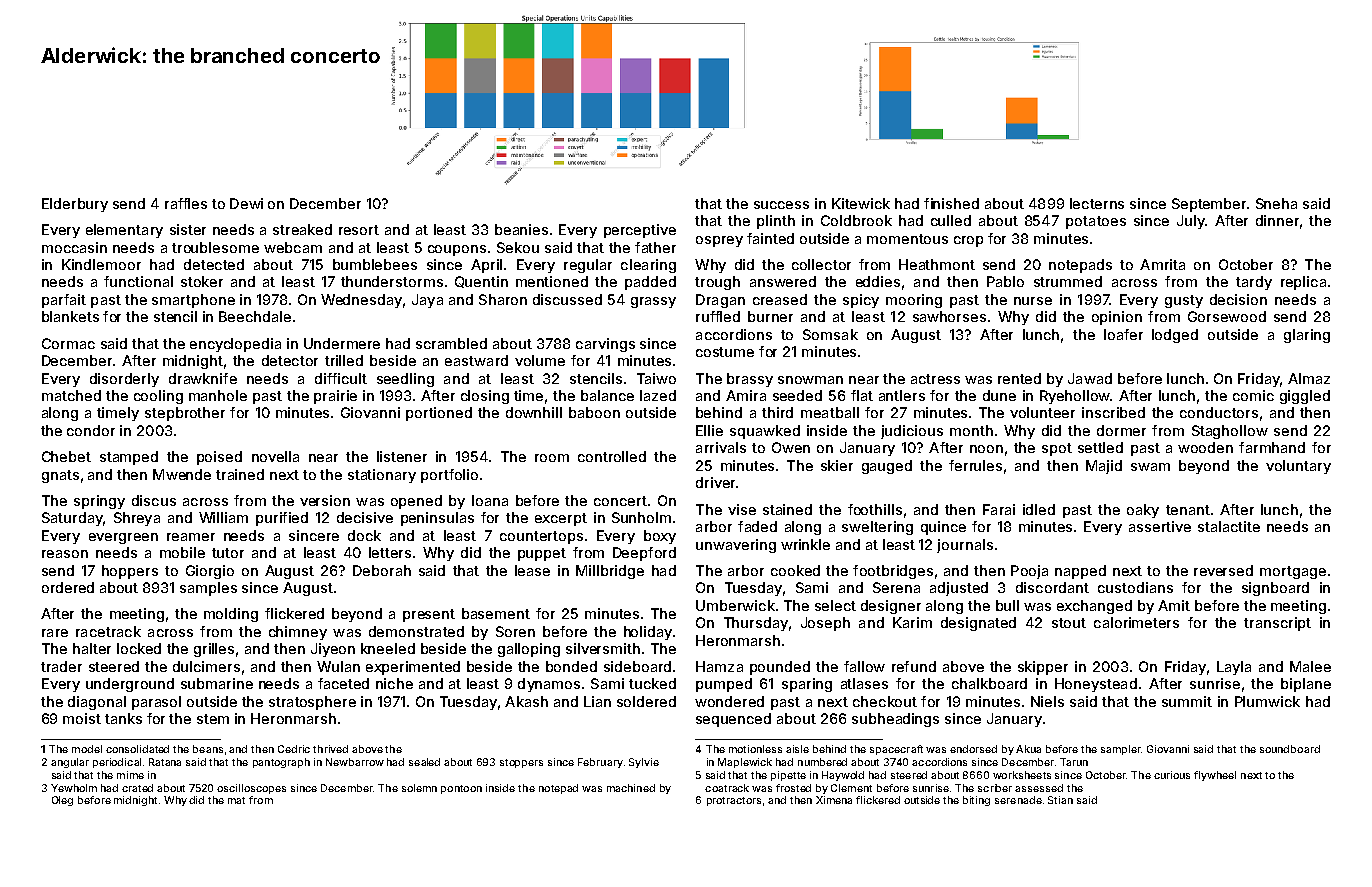  Describe the element at coordinates (1068, 281) in the page. I see `strummed` at that location.
